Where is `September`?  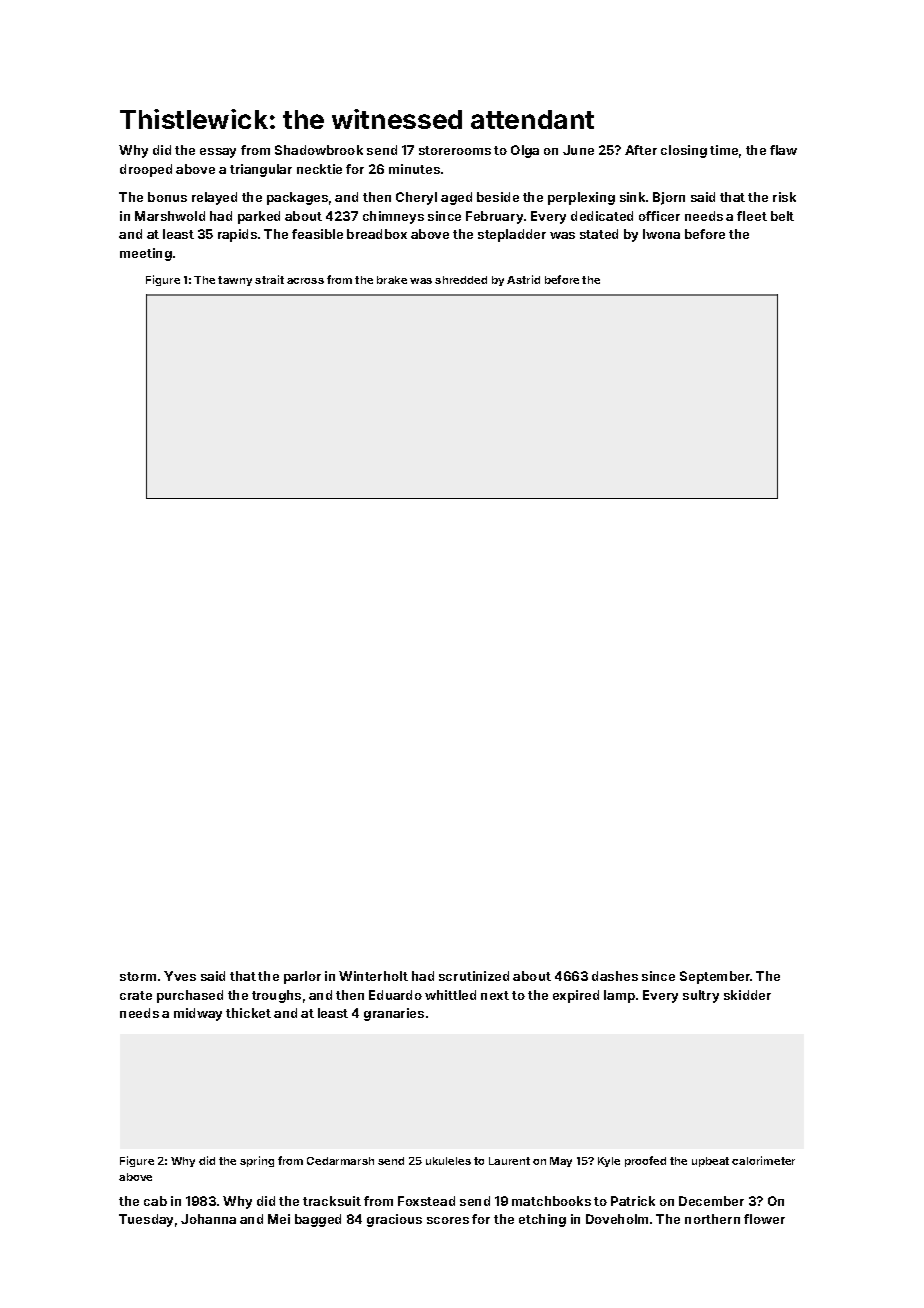 September is located at coordinates (715, 977).
